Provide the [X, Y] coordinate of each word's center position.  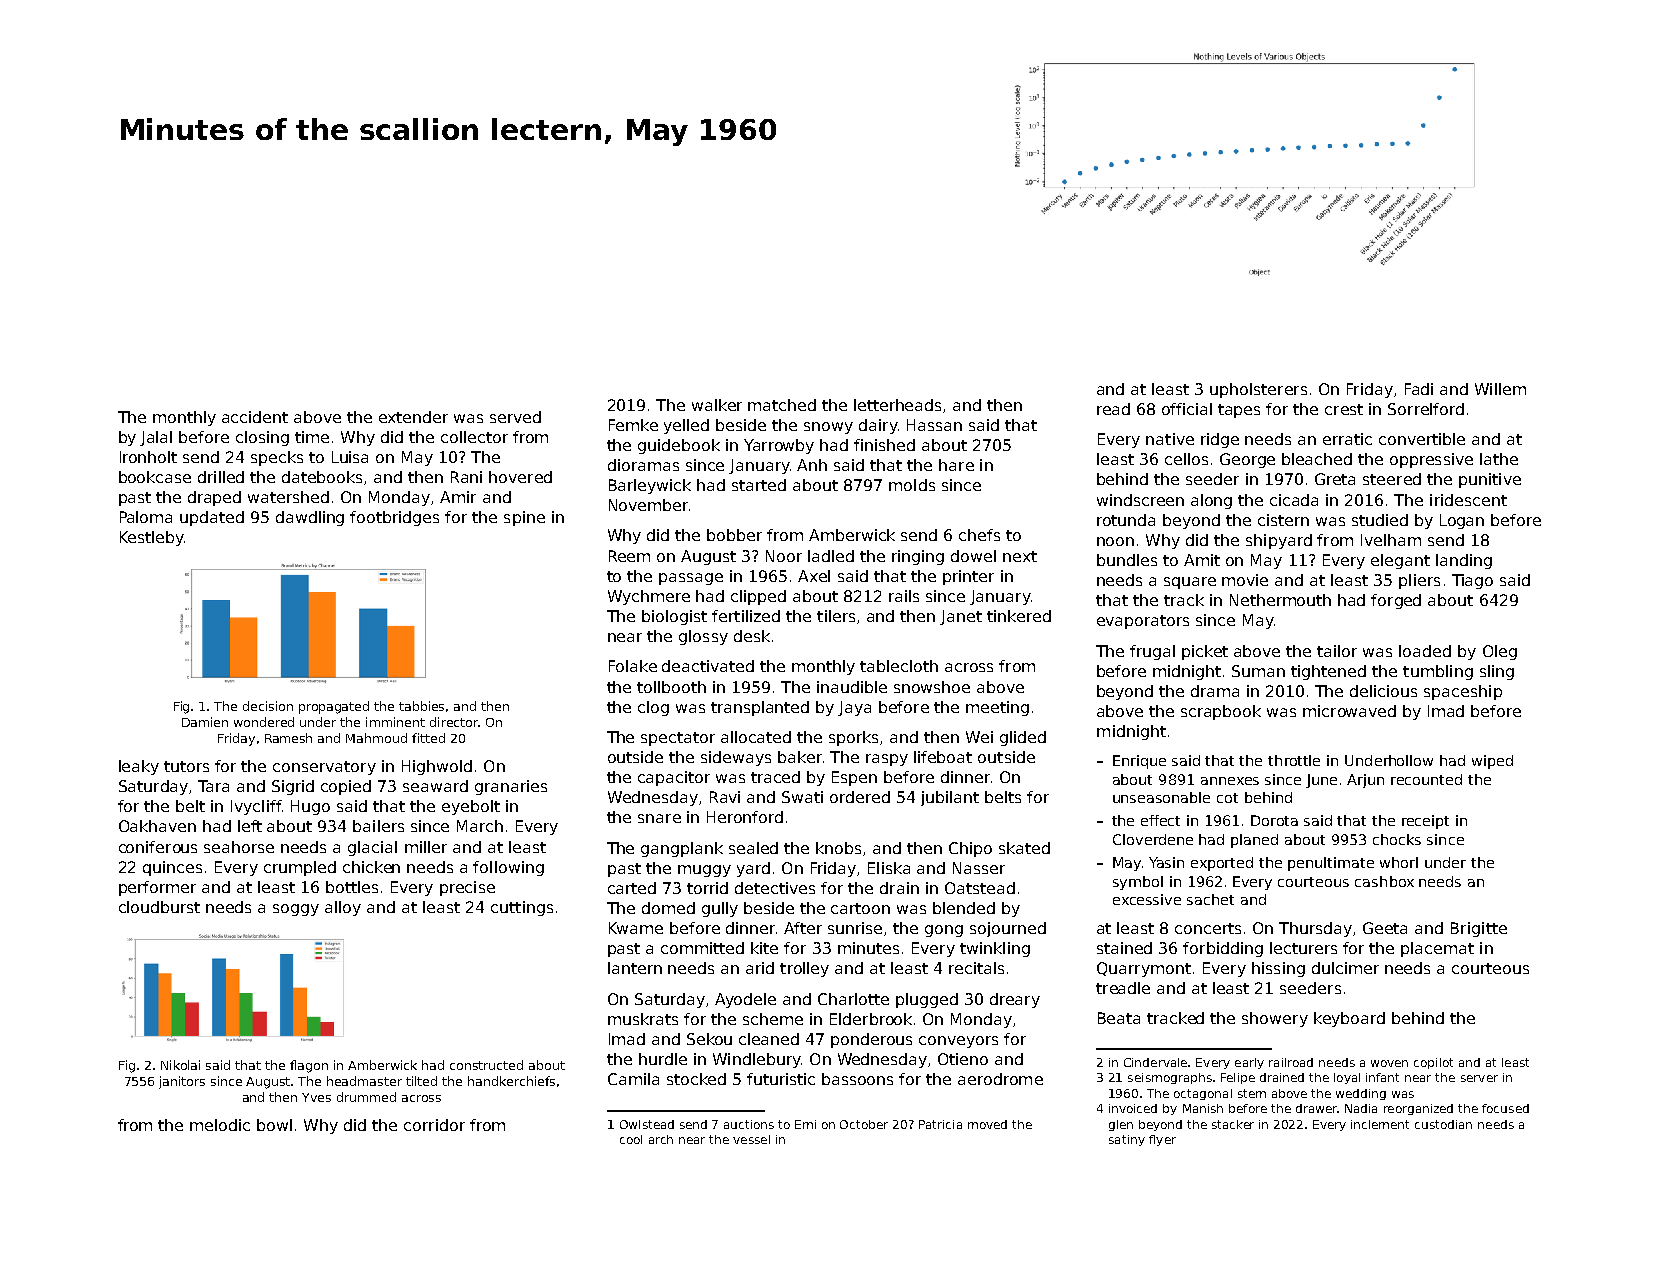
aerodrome [1000, 1079]
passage [691, 579]
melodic [220, 1125]
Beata [1119, 1018]
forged [1396, 601]
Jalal [156, 438]
